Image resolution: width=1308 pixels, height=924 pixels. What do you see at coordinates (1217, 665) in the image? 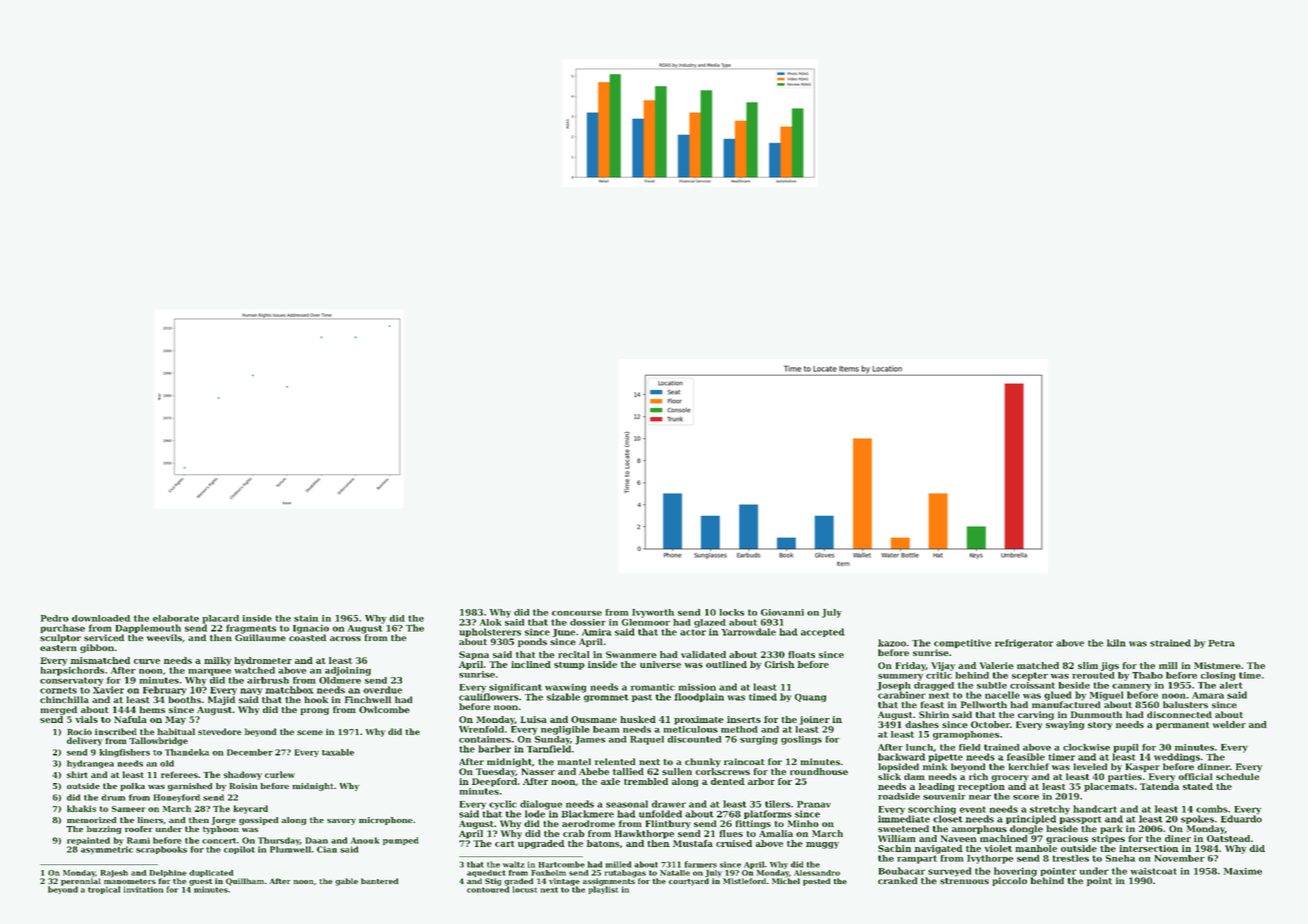
I see `Mistmere` at bounding box center [1217, 665].
